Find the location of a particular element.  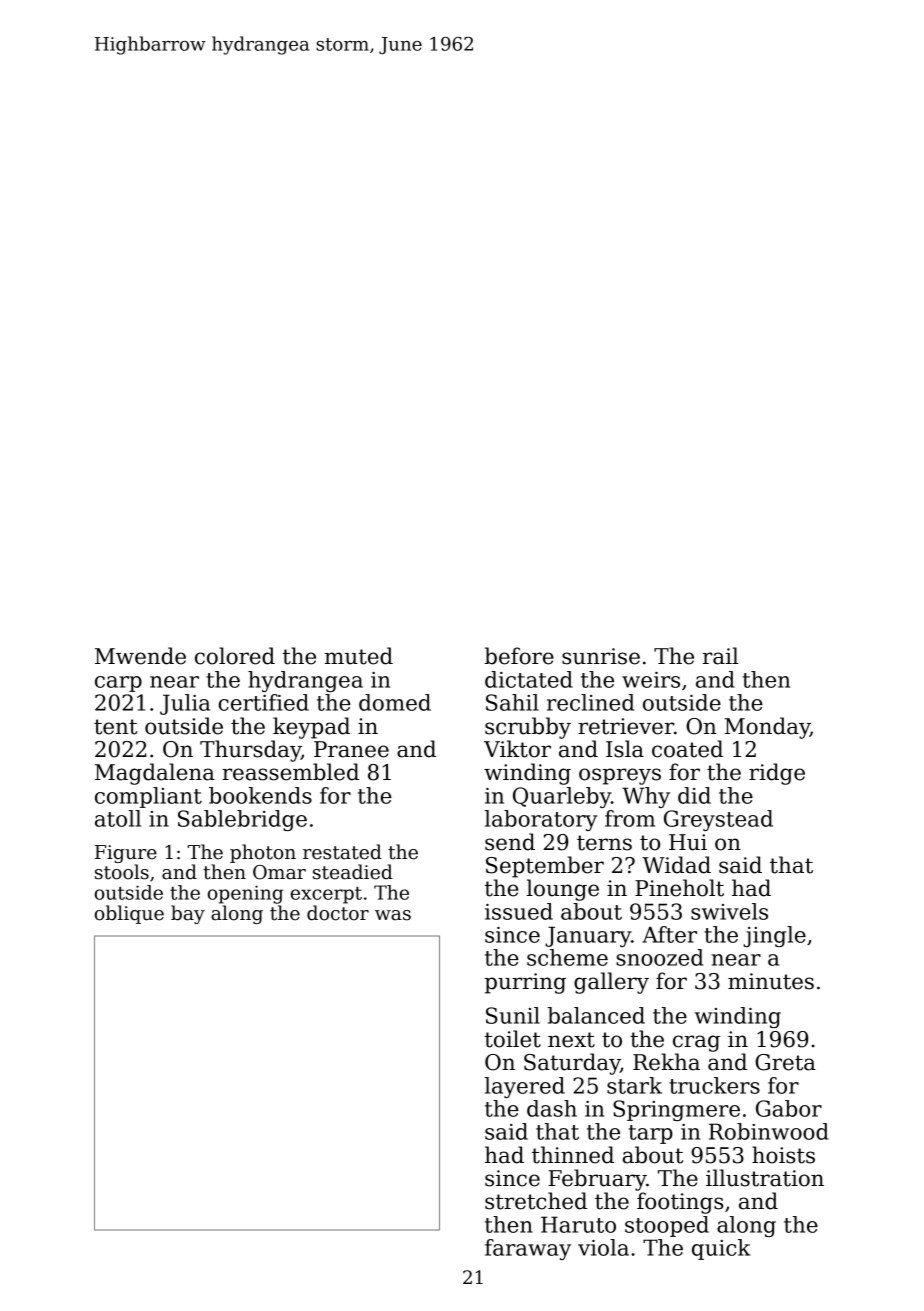

bay is located at coordinates (188, 914).
